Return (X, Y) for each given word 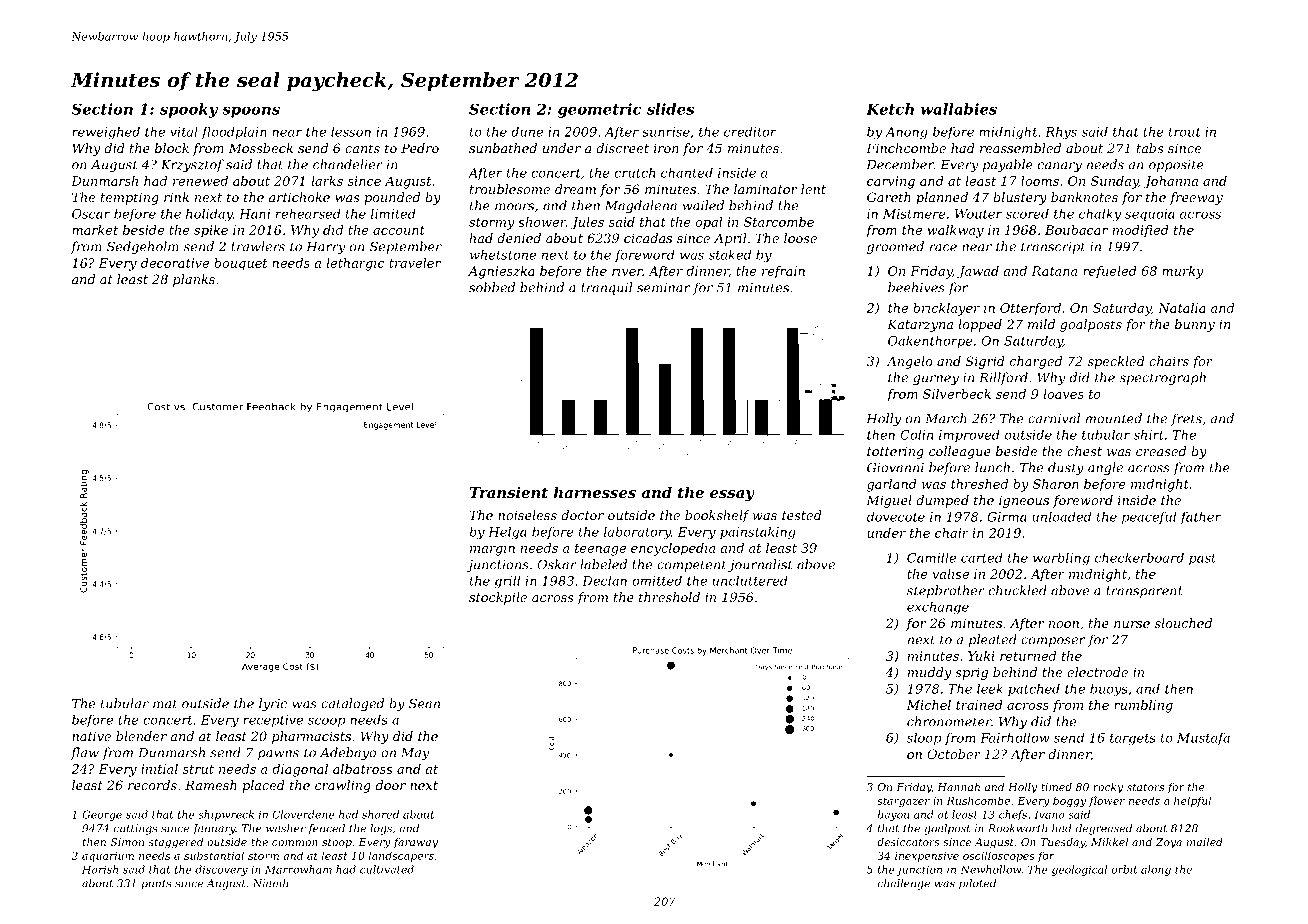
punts (156, 884)
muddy (929, 673)
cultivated (387, 869)
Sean (424, 703)
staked (730, 254)
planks (194, 280)
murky (1183, 272)
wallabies (959, 109)
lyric (273, 704)
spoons (251, 112)
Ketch (890, 109)
